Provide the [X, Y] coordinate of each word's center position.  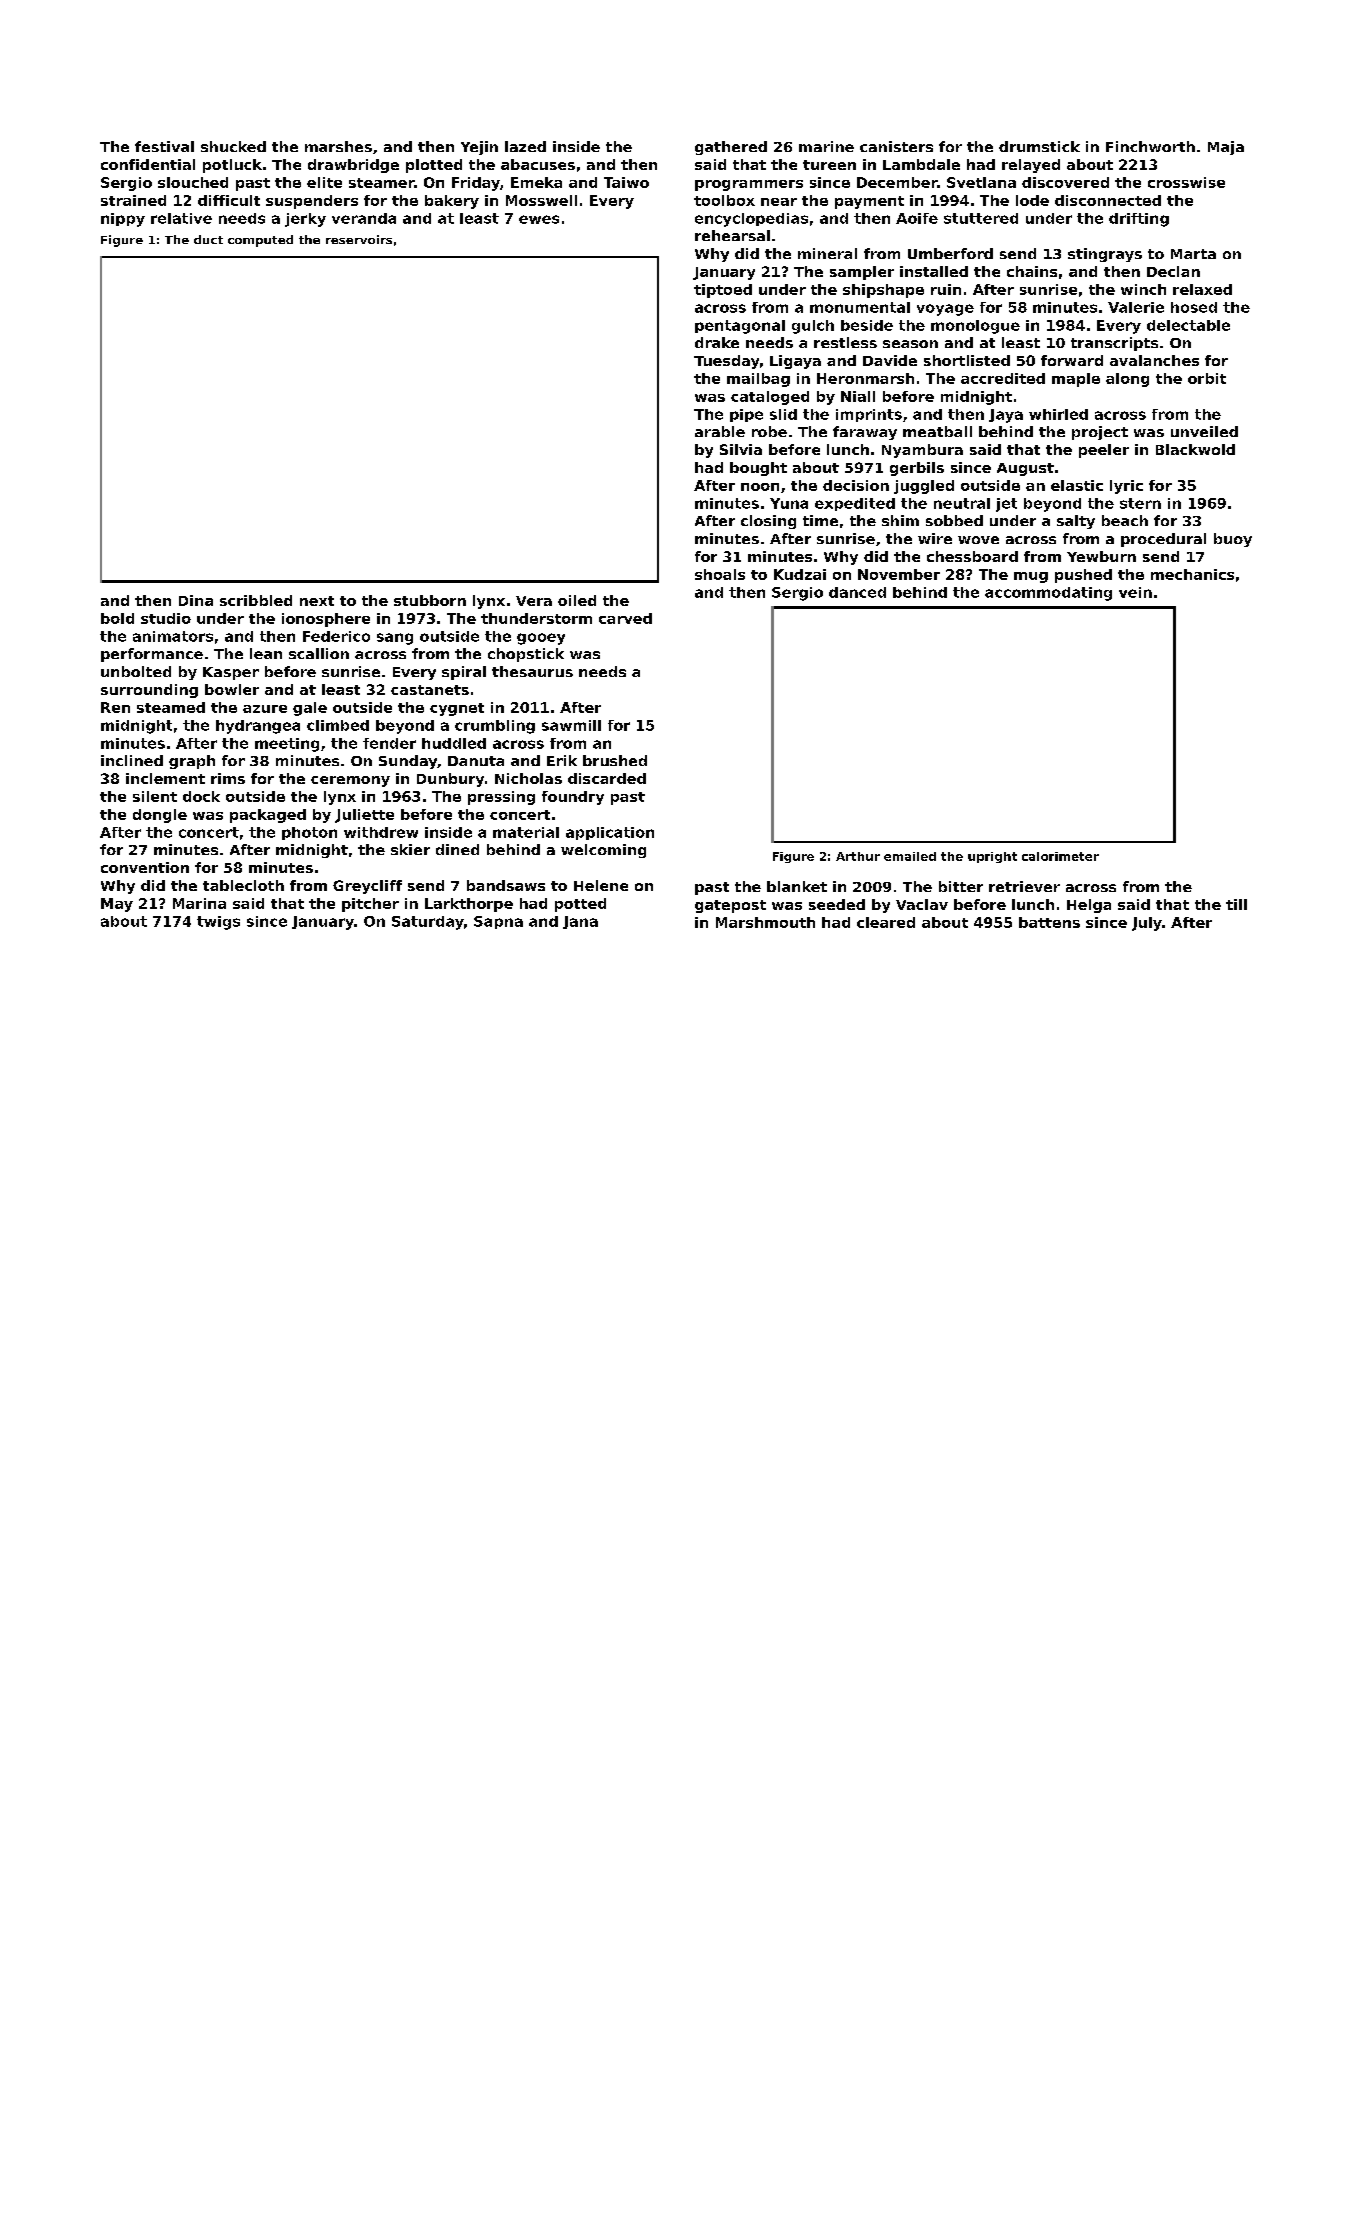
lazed [525, 146]
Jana [580, 922]
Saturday [428, 923]
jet [1006, 505]
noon [760, 487]
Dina [196, 600]
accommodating [1048, 594]
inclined [132, 760]
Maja [1226, 148]
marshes [338, 146]
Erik [562, 760]
